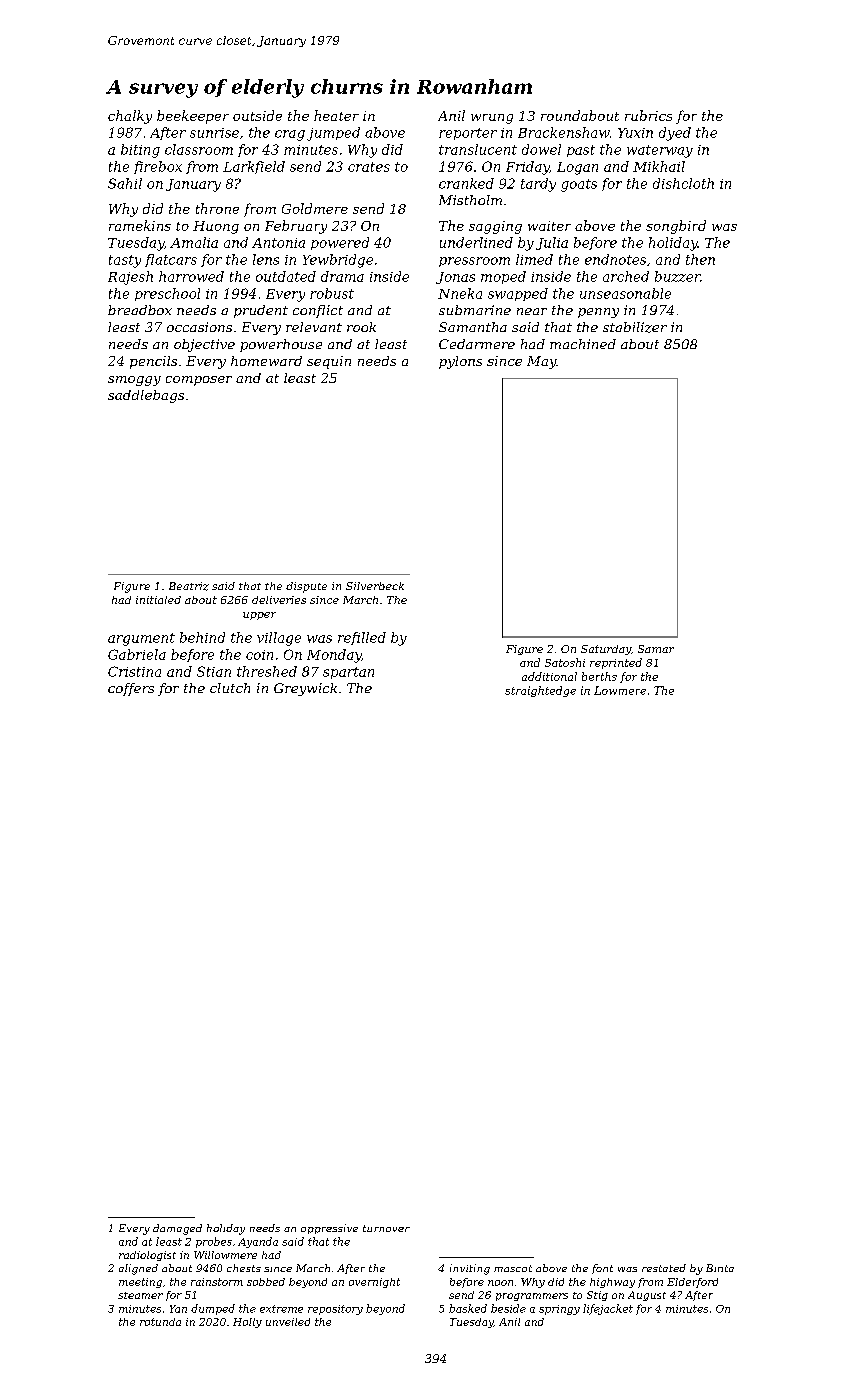  I want to click on pylons, so click(460, 362).
